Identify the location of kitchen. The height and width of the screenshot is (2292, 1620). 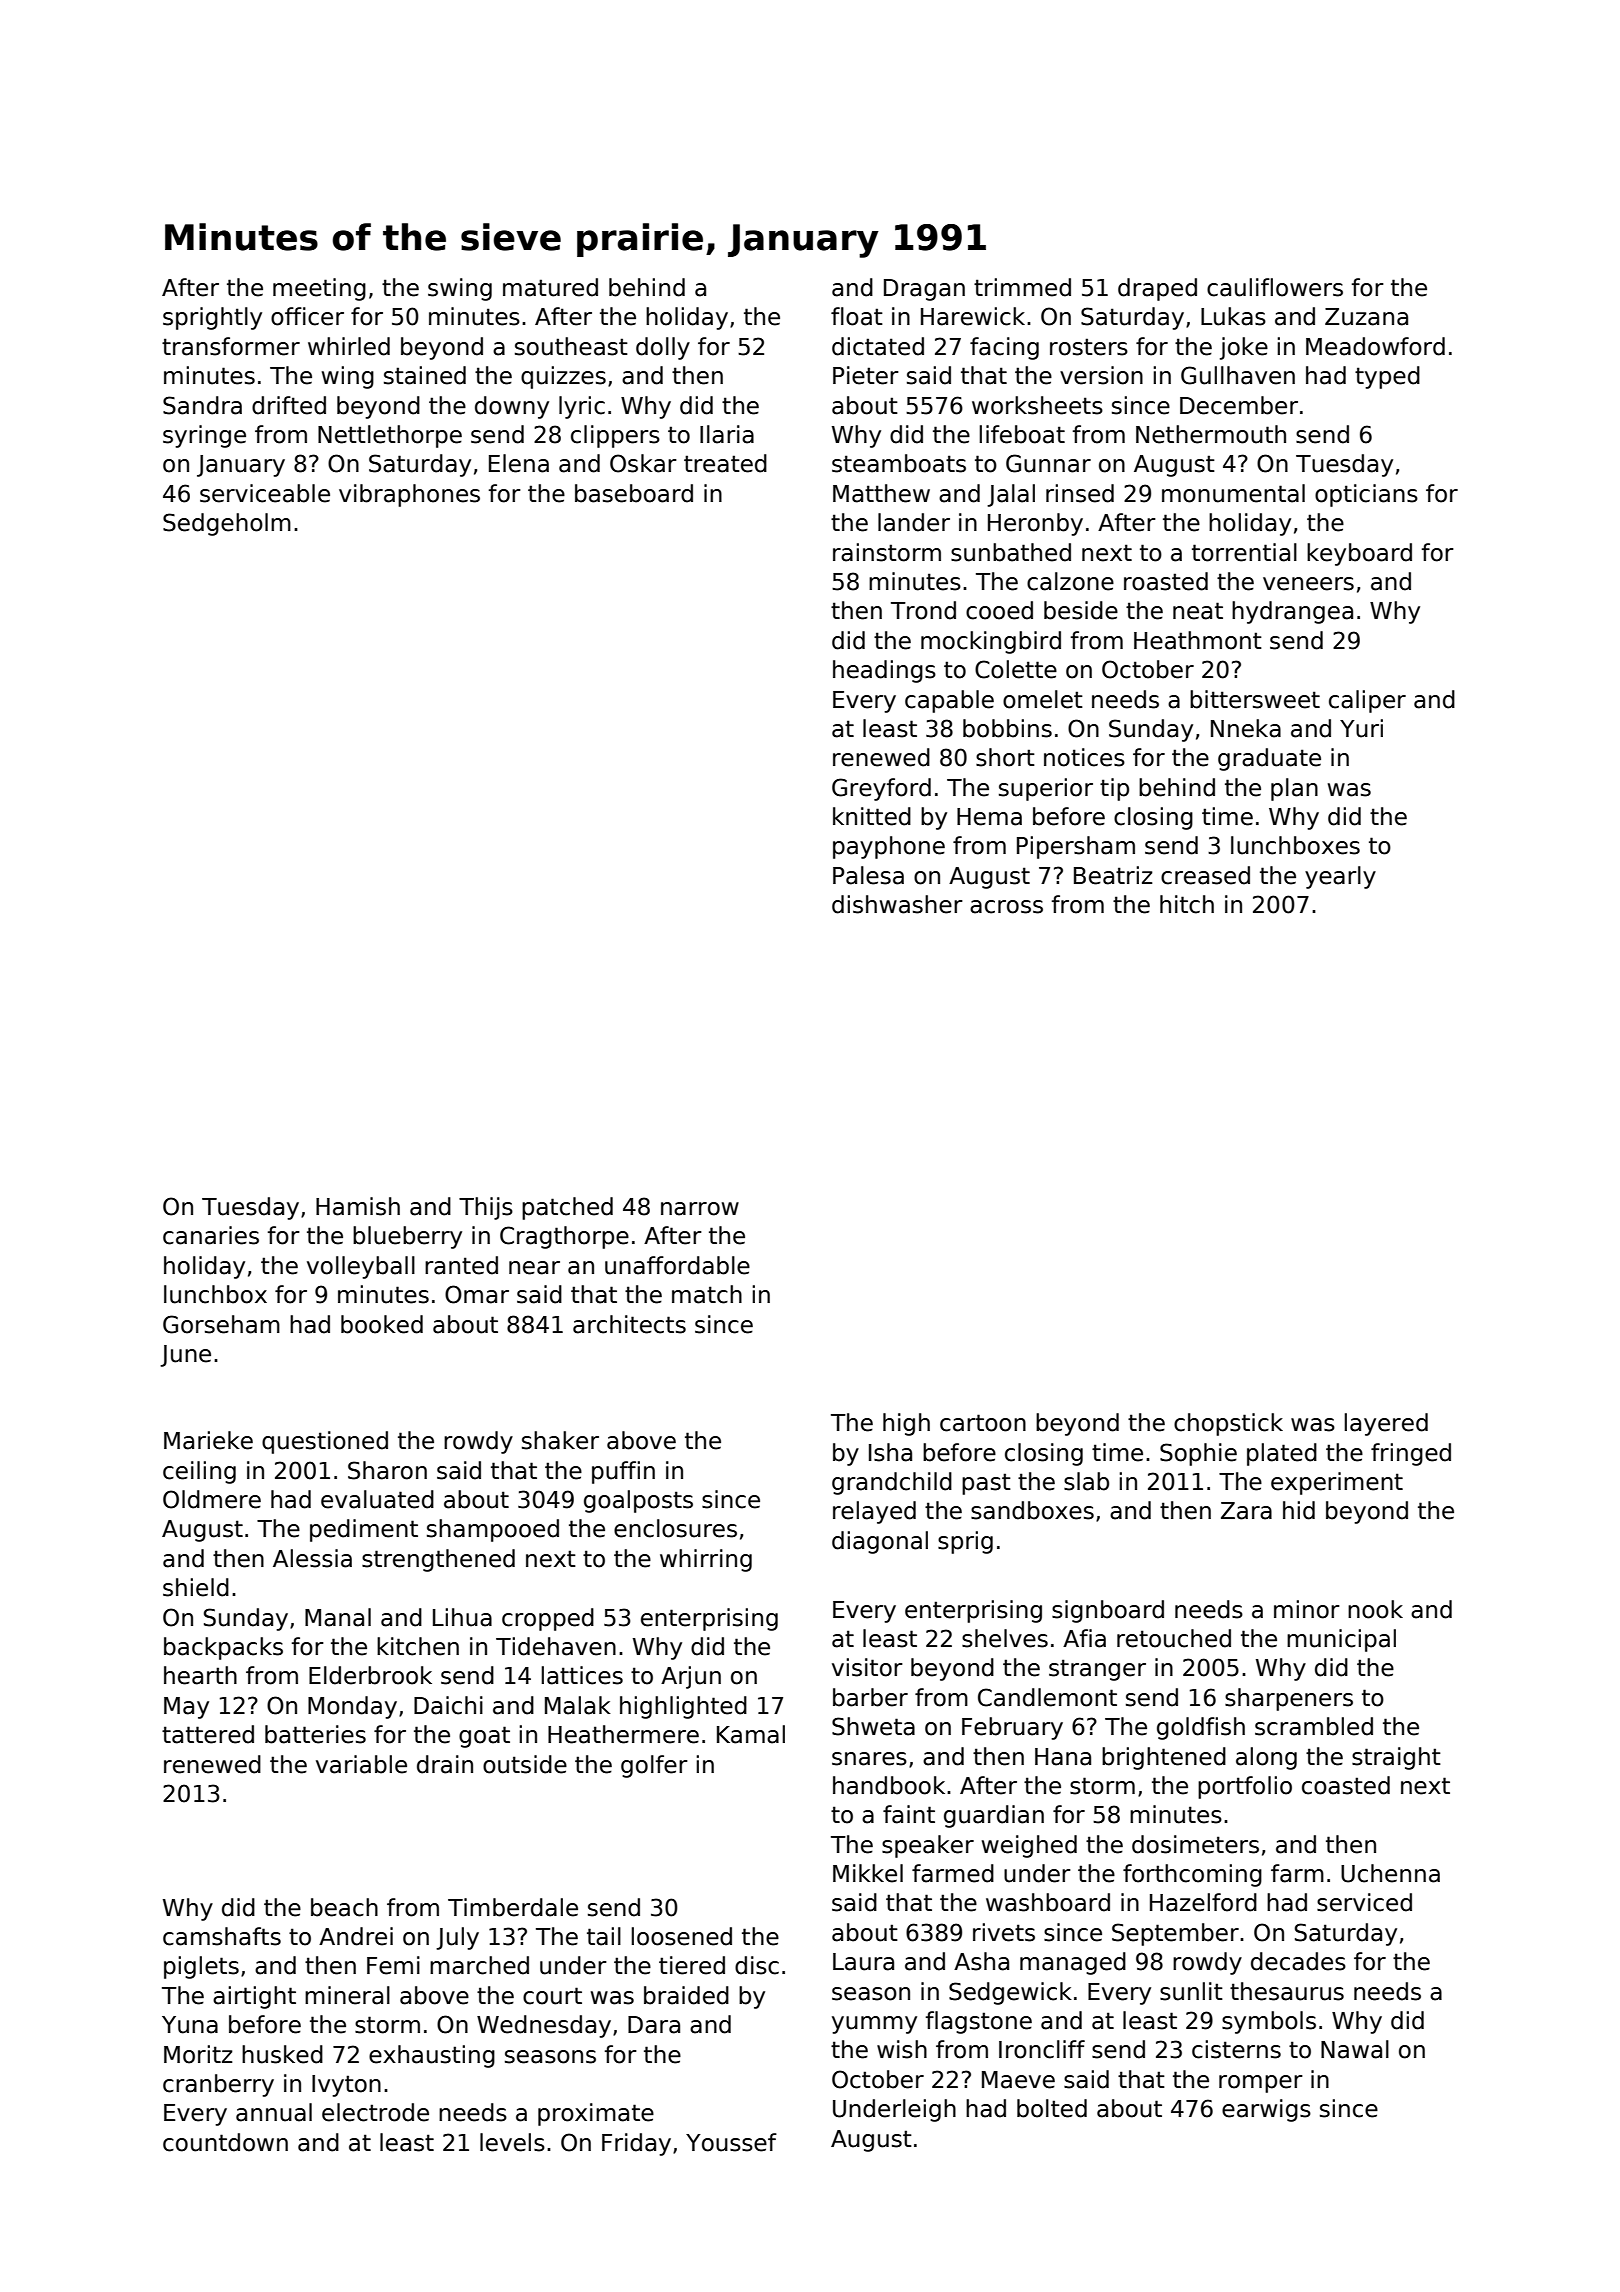
(418, 1646).
